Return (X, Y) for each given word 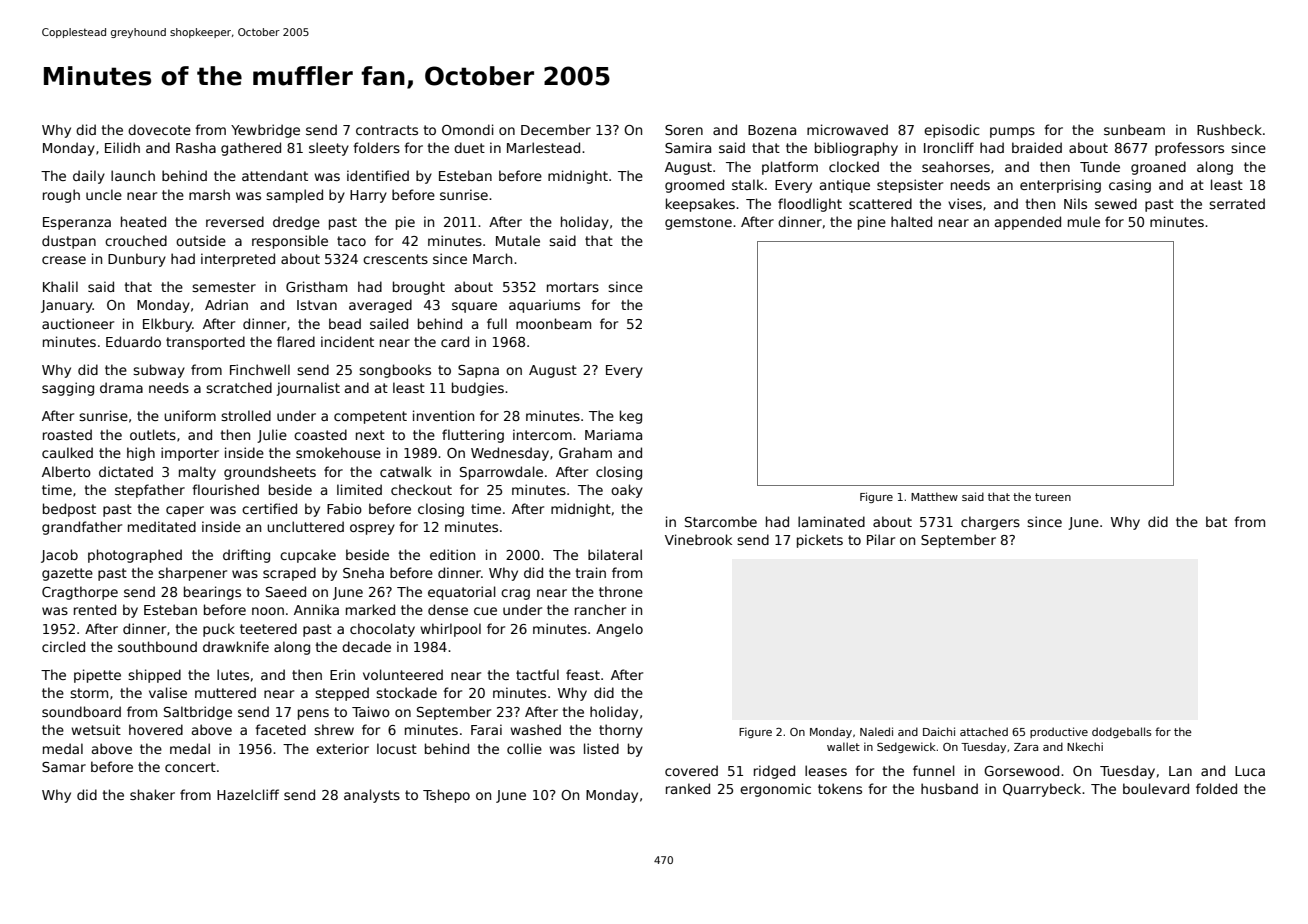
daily (89, 177)
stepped (342, 694)
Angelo (619, 630)
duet (469, 147)
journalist (308, 389)
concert (190, 767)
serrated (1237, 203)
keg (631, 417)
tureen (1053, 497)
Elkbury (167, 325)
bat (1216, 521)
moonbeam (553, 323)
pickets (820, 541)
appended (1028, 223)
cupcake (308, 556)
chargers (990, 523)
